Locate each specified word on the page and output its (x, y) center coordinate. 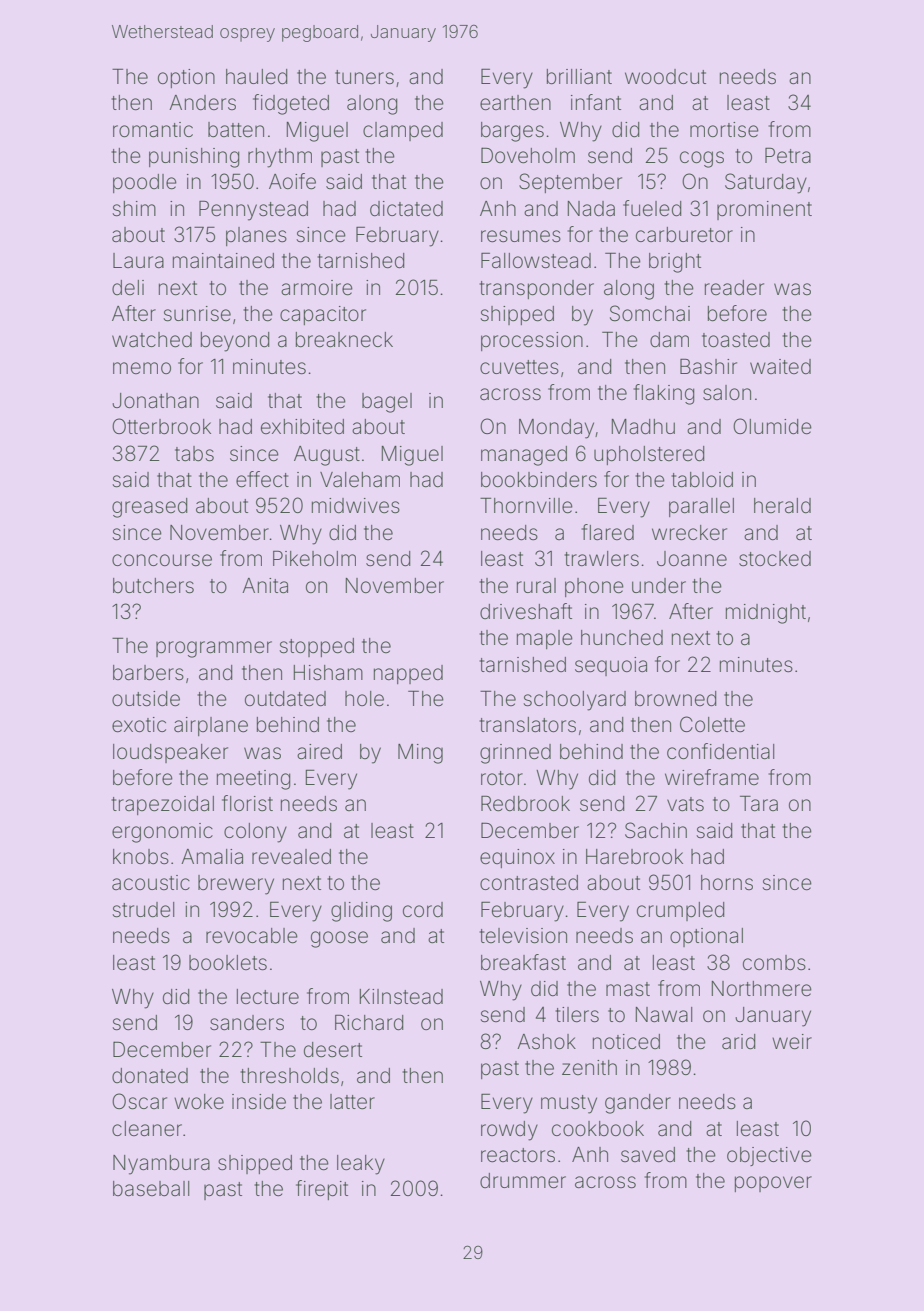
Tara (759, 803)
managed (524, 456)
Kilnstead (401, 996)
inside (259, 1101)
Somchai (650, 313)
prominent (764, 210)
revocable (252, 936)
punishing (194, 158)
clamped (403, 131)
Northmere (762, 989)
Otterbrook (161, 426)
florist (247, 803)
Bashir (708, 366)
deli (128, 287)
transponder (536, 289)
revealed (291, 857)
